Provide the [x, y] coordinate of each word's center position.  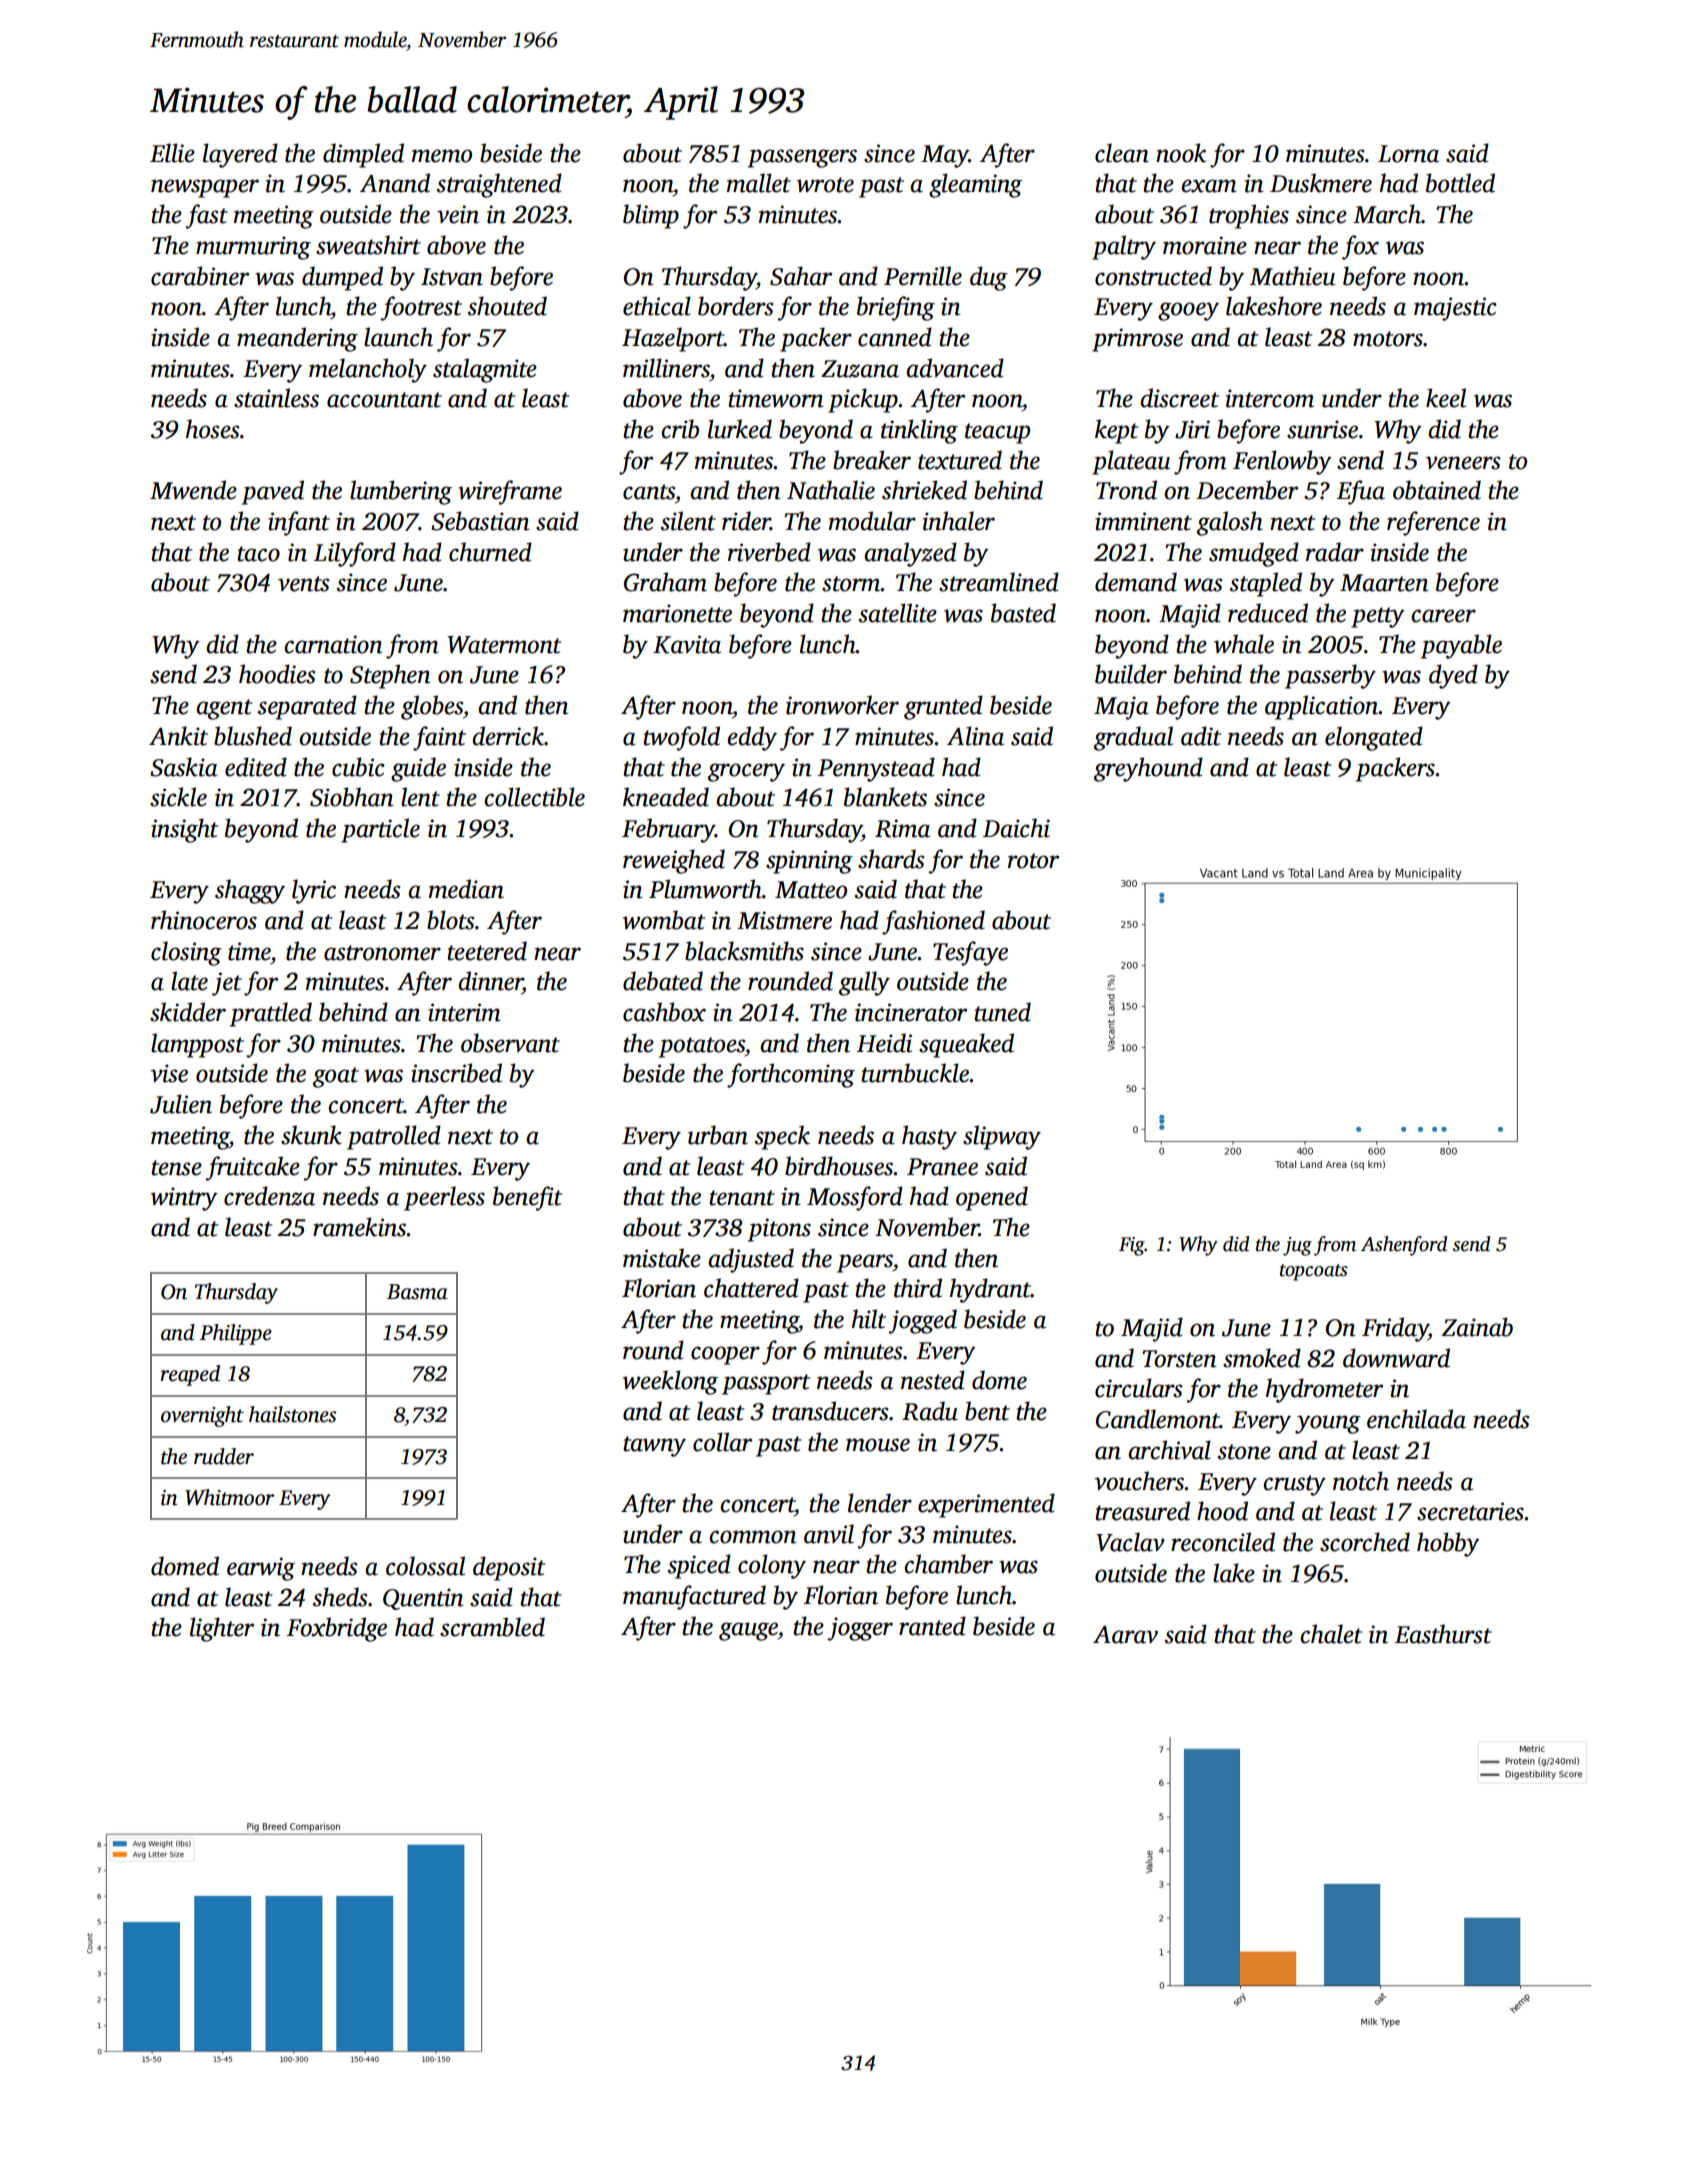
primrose [1137, 340]
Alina [975, 736]
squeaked [966, 1045]
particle [380, 830]
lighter [222, 1629]
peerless [444, 1198]
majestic [1455, 309]
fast [207, 216]
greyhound [1148, 769]
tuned [1002, 1012]
